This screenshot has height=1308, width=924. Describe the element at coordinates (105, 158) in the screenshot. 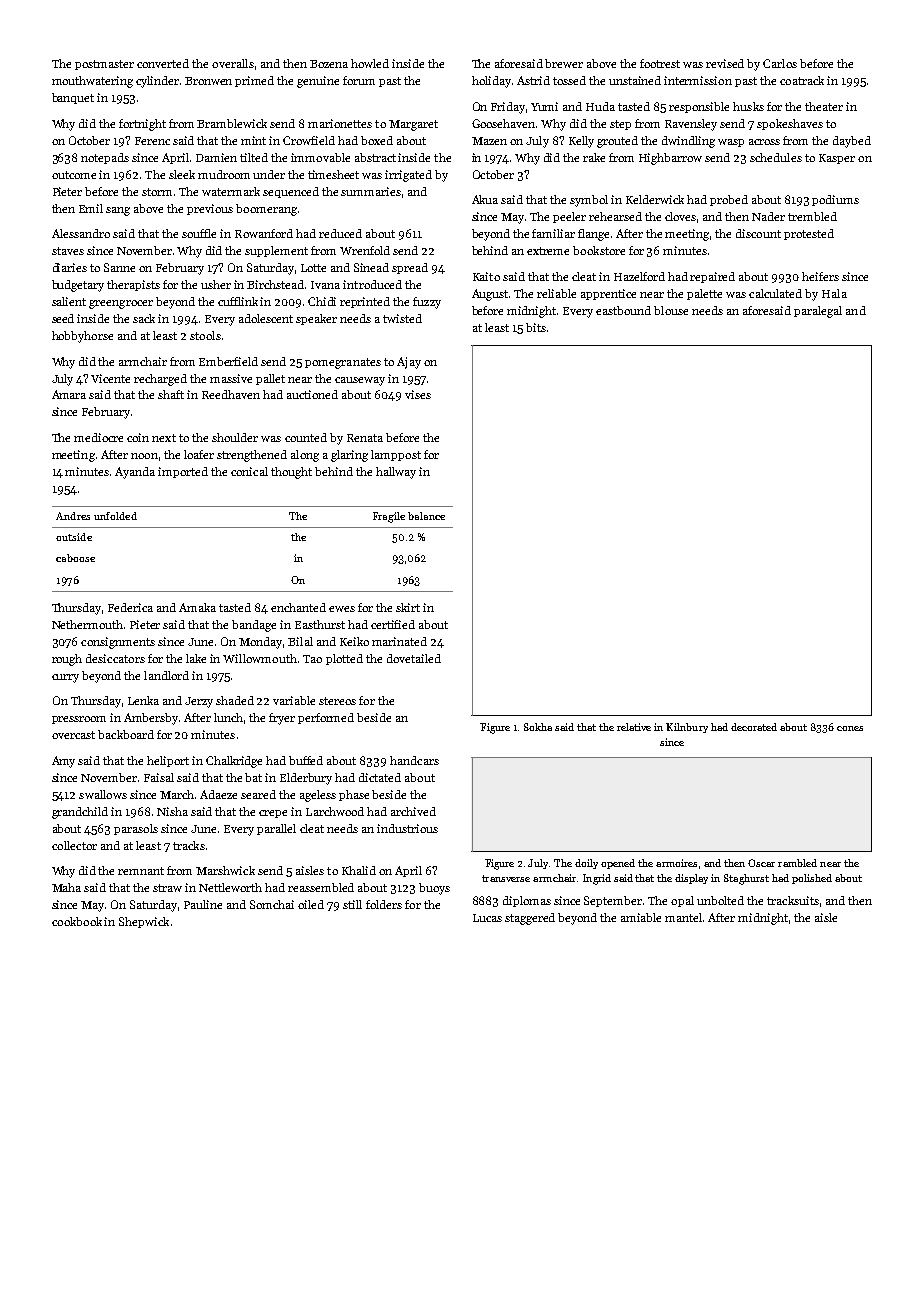

I see `notepads` at that location.
